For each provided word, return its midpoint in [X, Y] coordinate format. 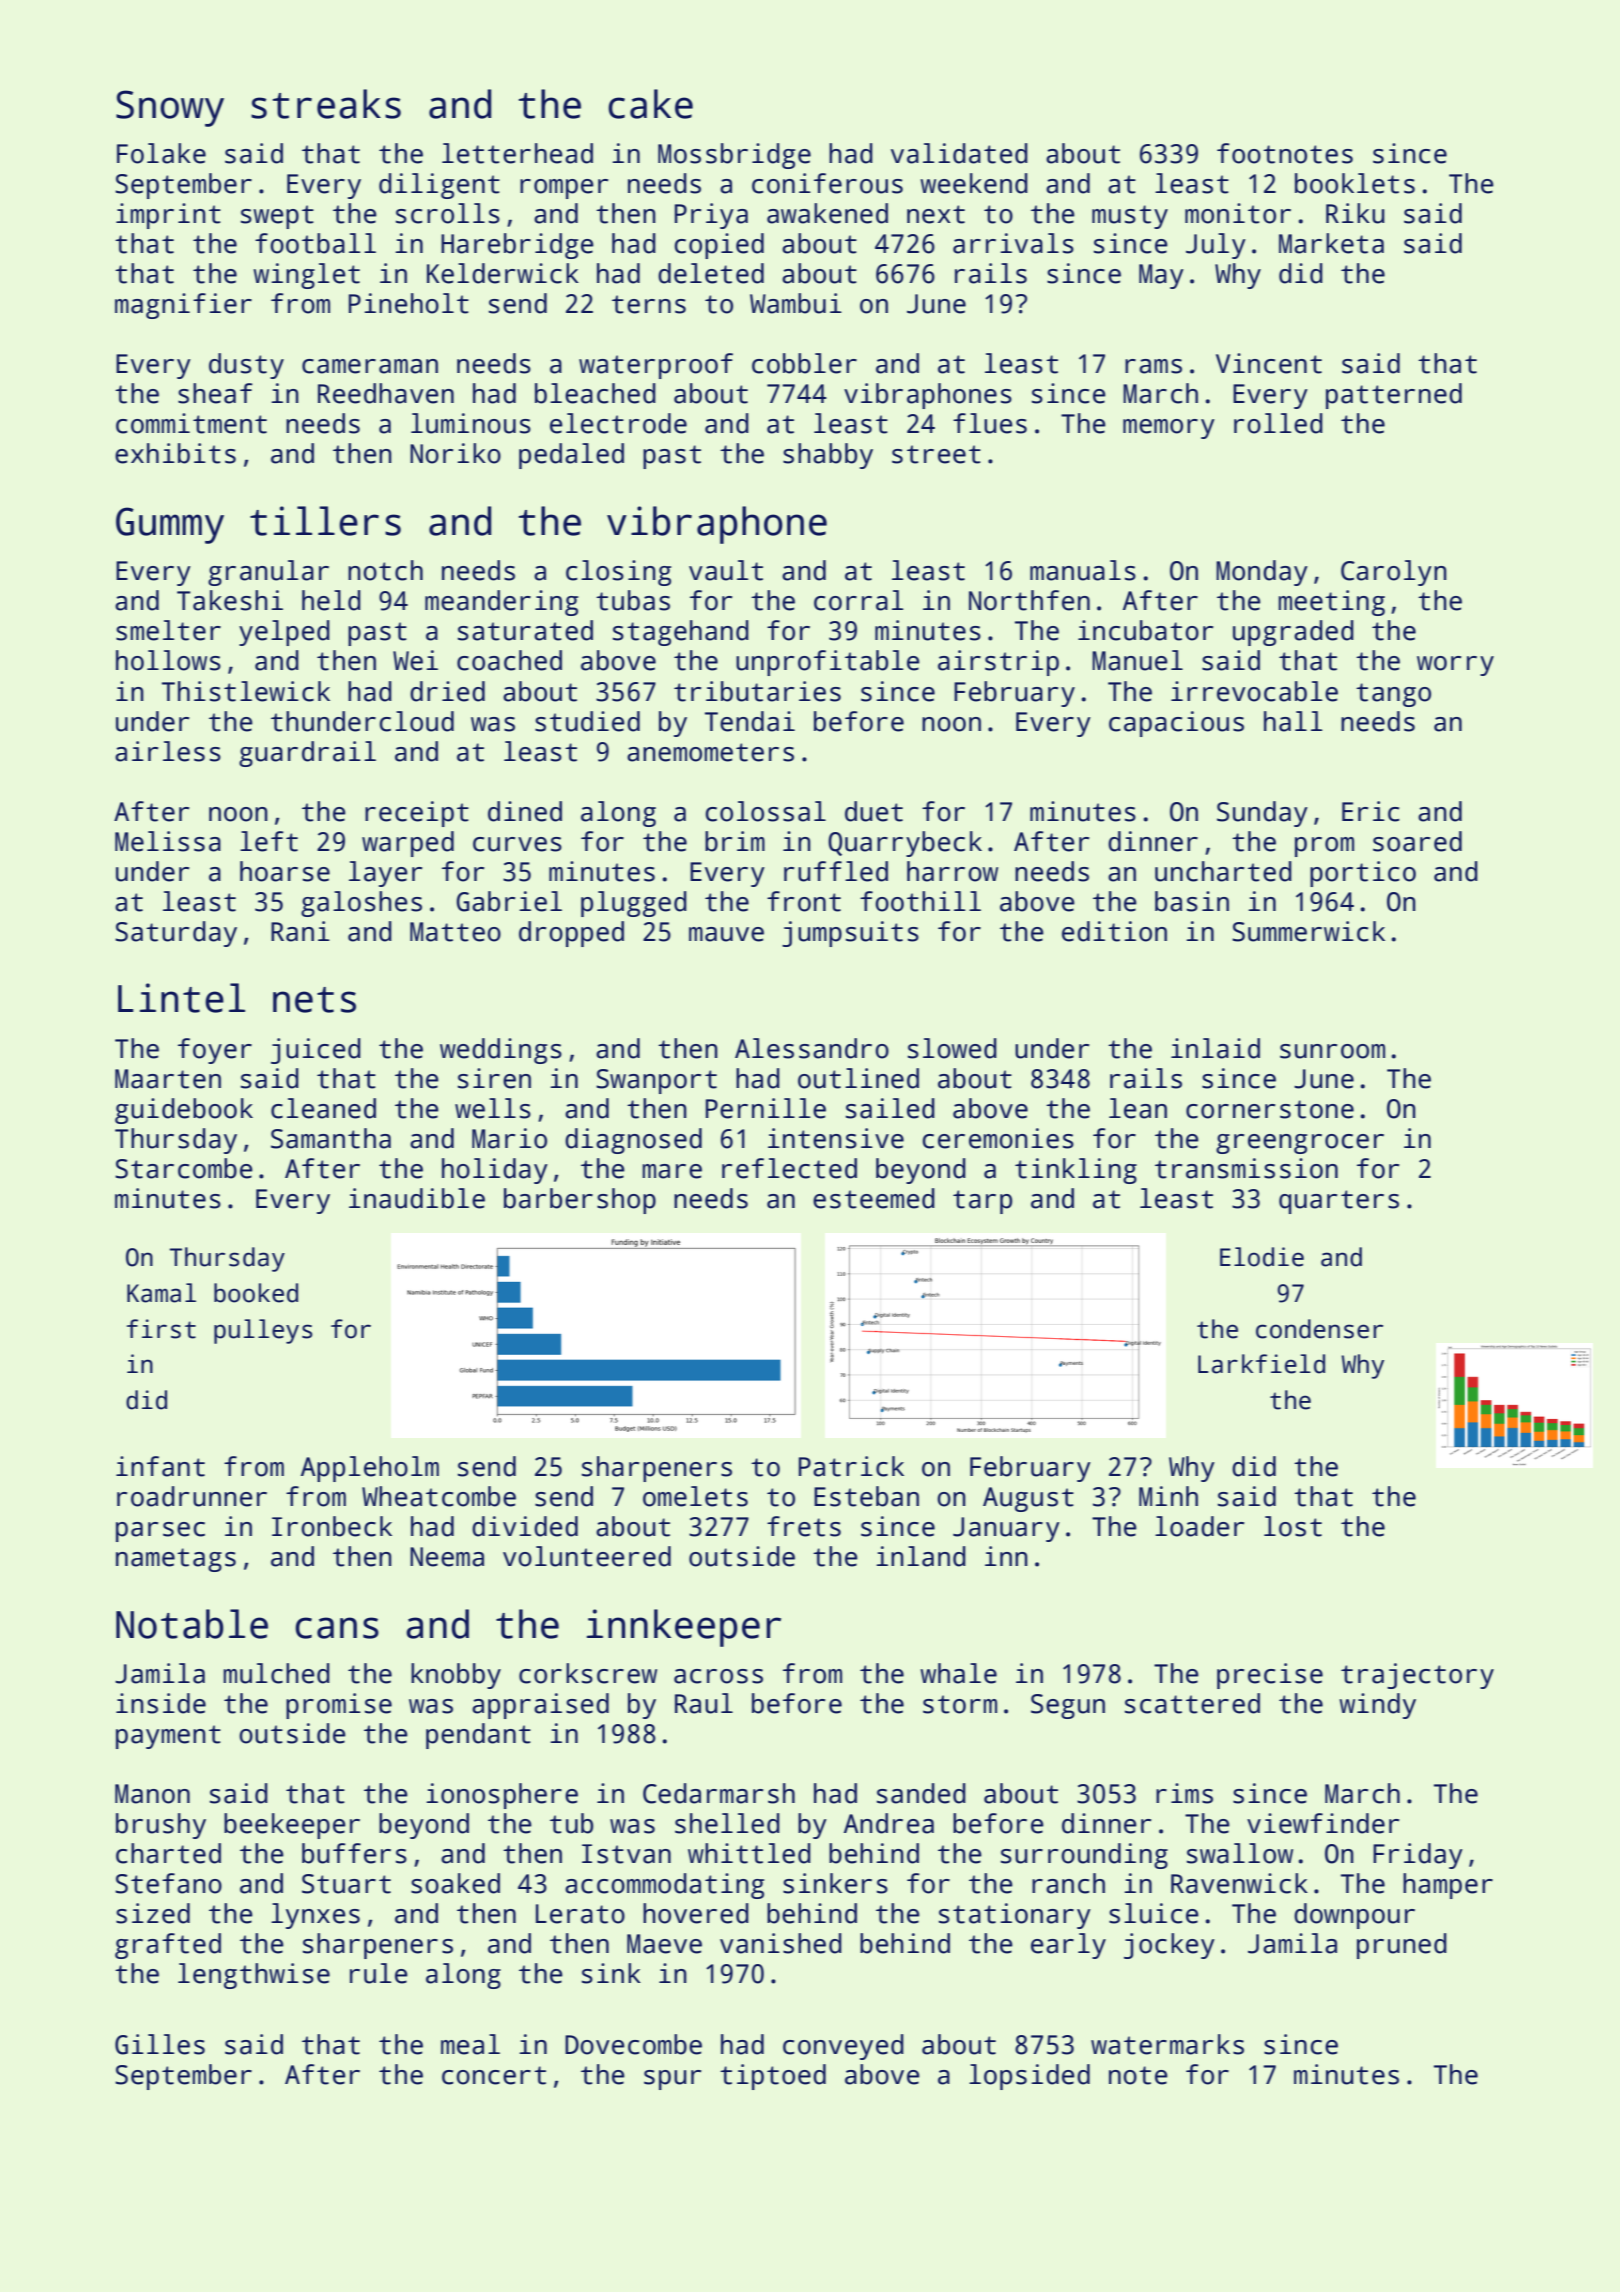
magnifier [183, 306]
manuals [1083, 570]
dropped [571, 934]
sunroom [1332, 1051]
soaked [455, 1883]
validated [959, 153]
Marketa [1331, 243]
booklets [1355, 183]
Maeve [664, 1944]
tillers [325, 521]
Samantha [331, 1138]
